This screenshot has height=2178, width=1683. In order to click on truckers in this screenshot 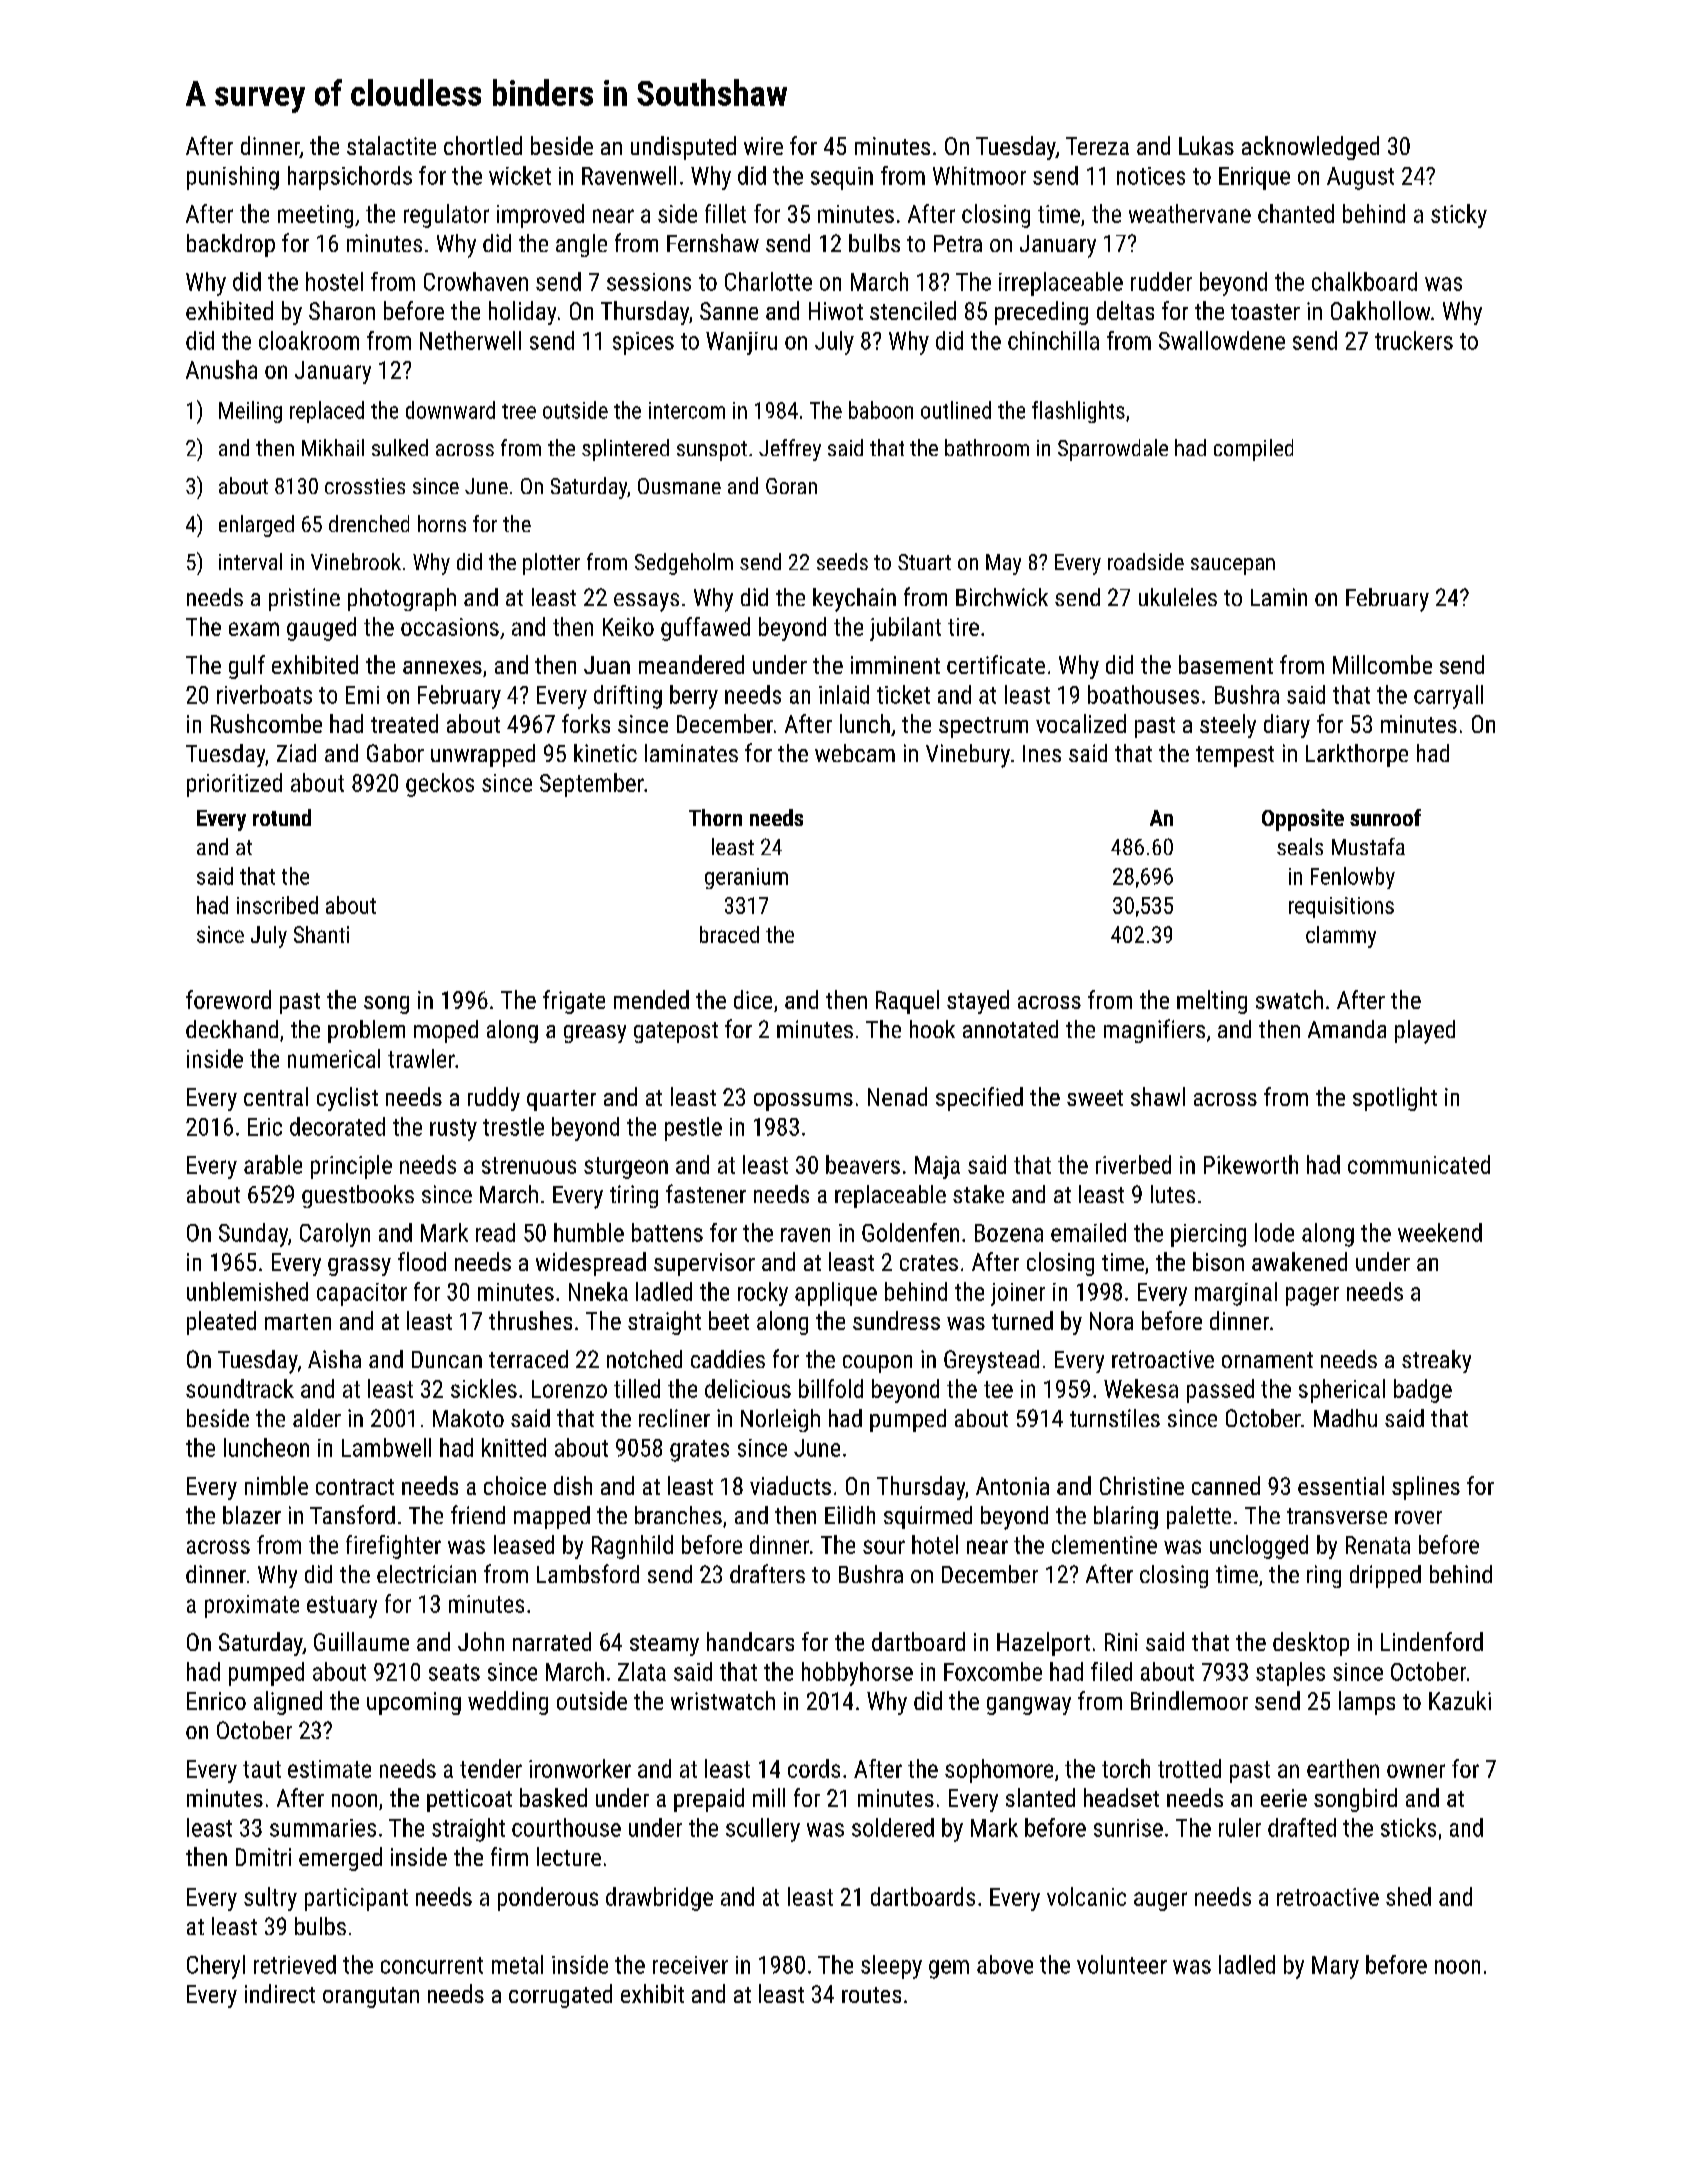, I will do `click(1414, 340)`.
